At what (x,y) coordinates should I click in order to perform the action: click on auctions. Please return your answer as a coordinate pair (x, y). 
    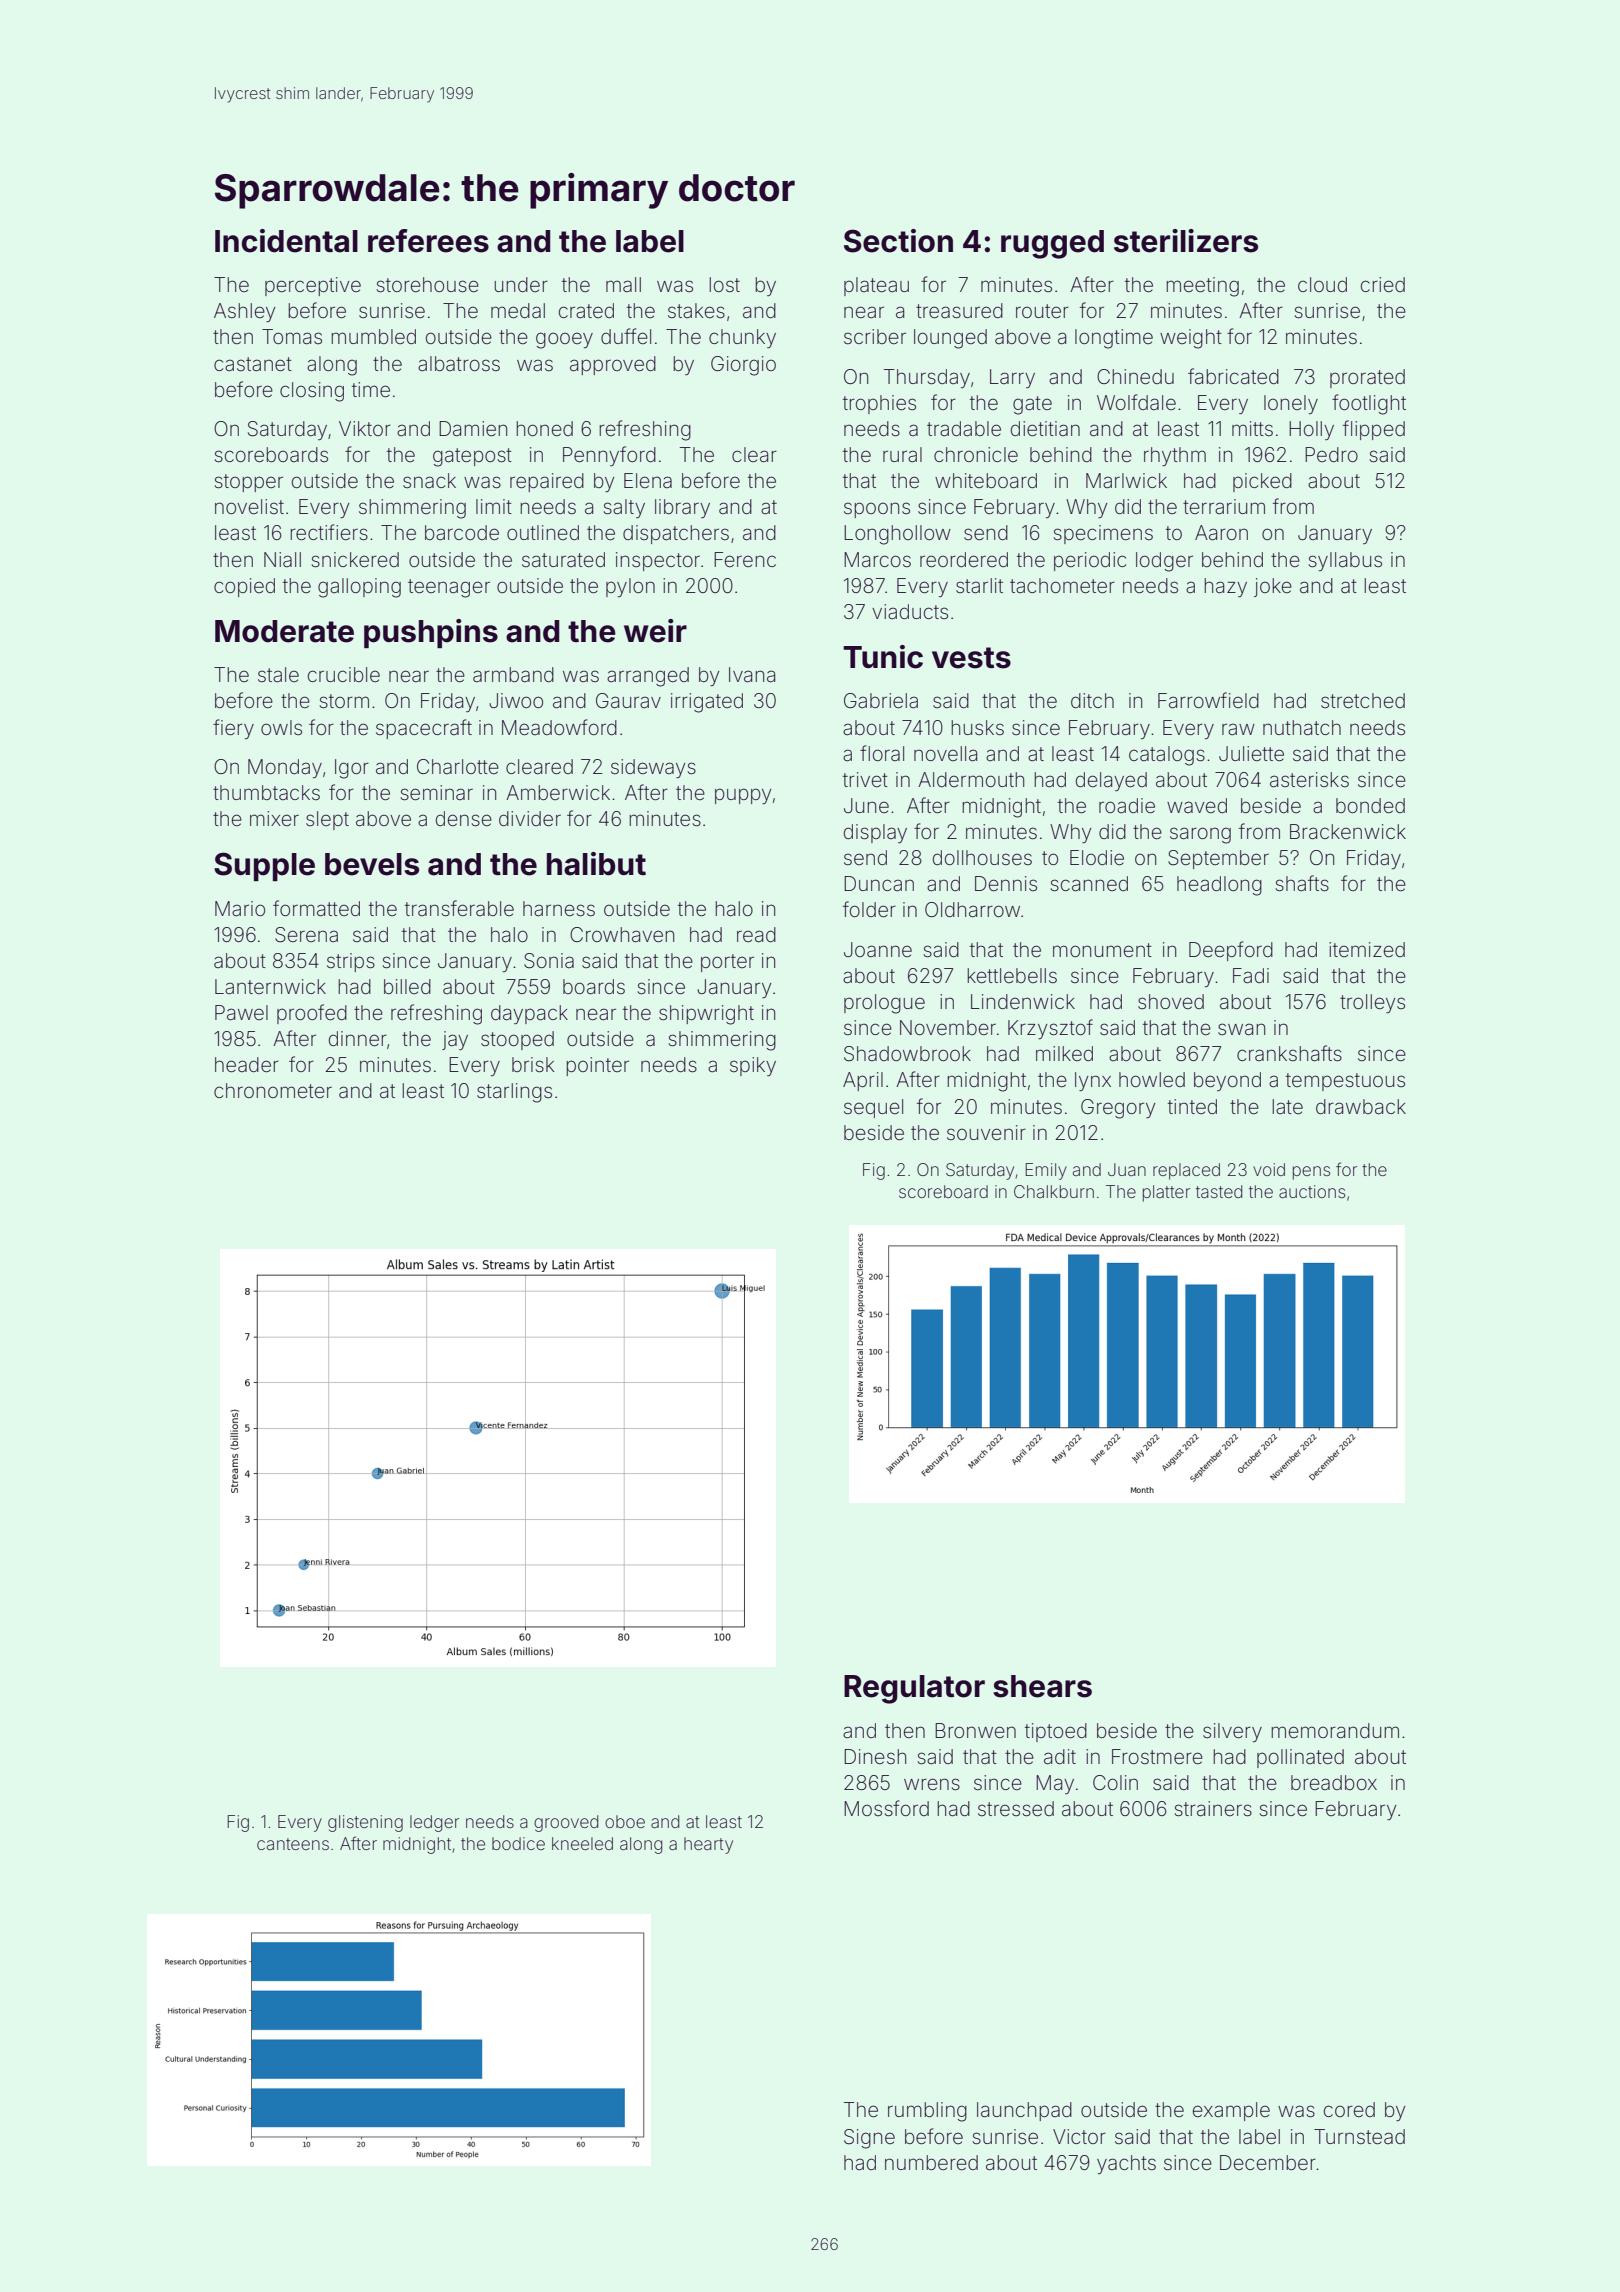
    Looking at the image, I should click on (1312, 1191).
